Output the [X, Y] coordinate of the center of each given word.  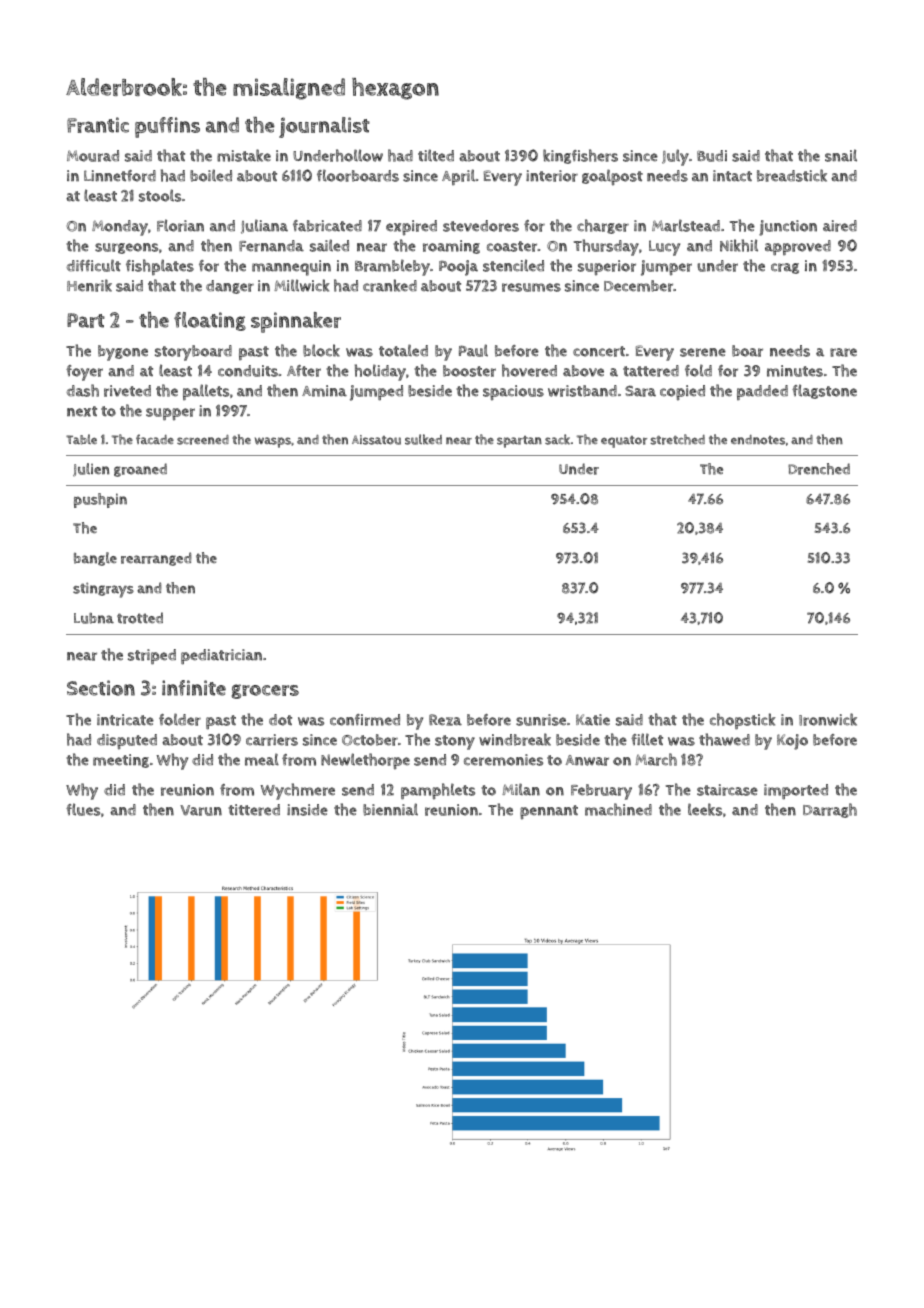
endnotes [758, 440]
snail [841, 155]
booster [469, 371]
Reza [445, 720]
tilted [436, 155]
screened [203, 440]
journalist [324, 127]
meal [262, 759]
